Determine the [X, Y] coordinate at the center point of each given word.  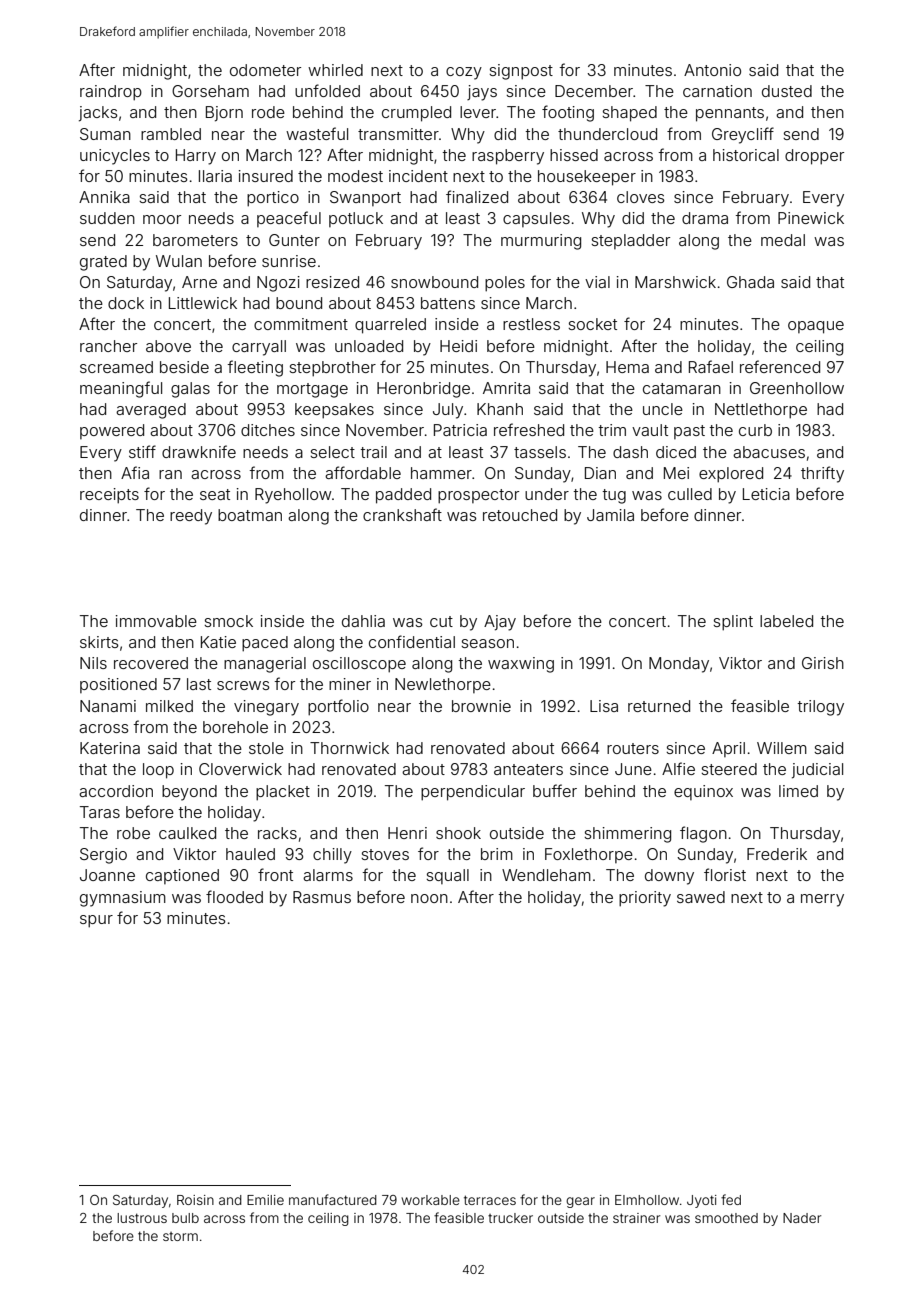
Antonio [712, 70]
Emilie [265, 1200]
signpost [521, 72]
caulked [187, 833]
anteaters [528, 769]
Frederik [777, 854]
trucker [510, 1218]
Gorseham [210, 91]
